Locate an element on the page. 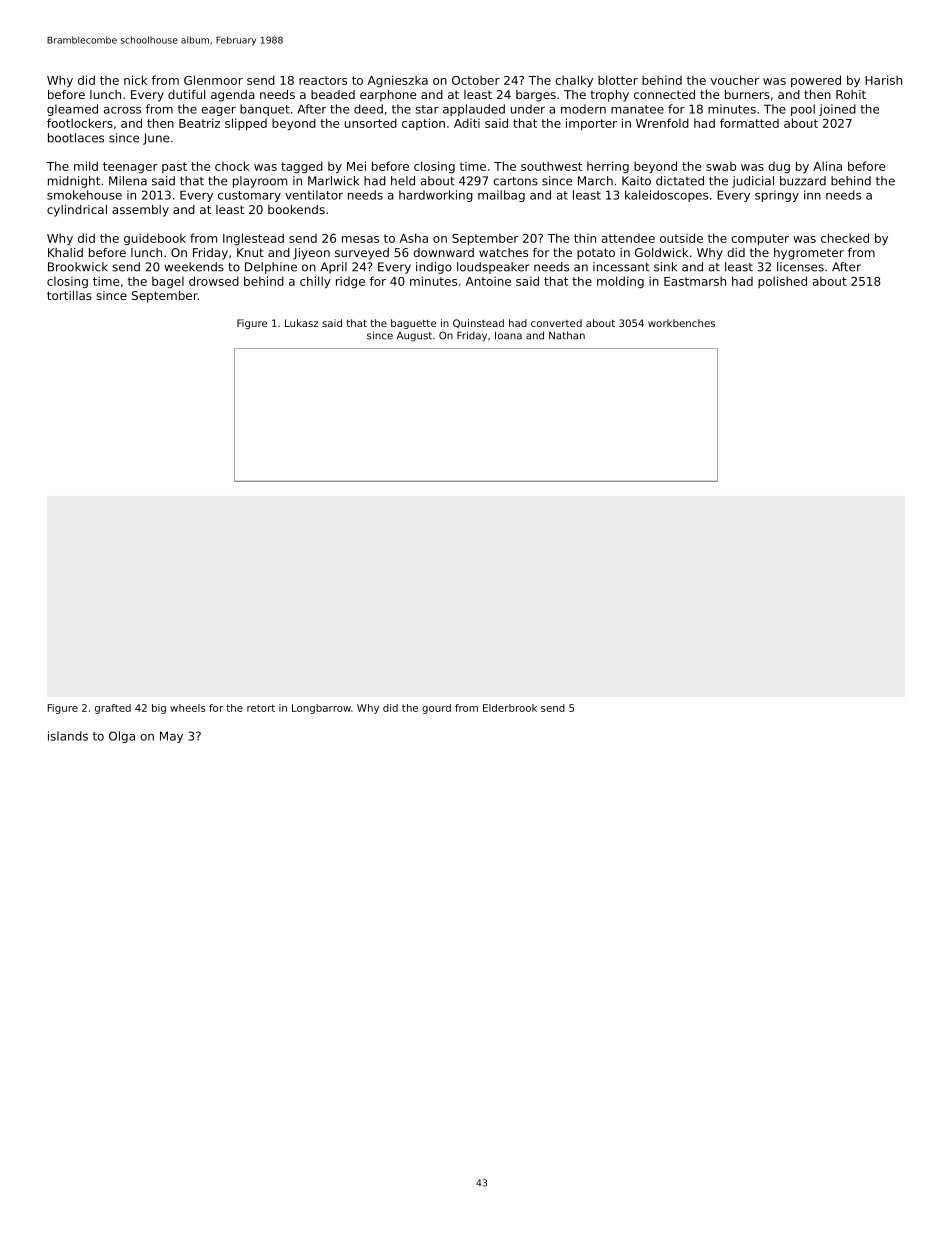  workbenches is located at coordinates (681, 323).
